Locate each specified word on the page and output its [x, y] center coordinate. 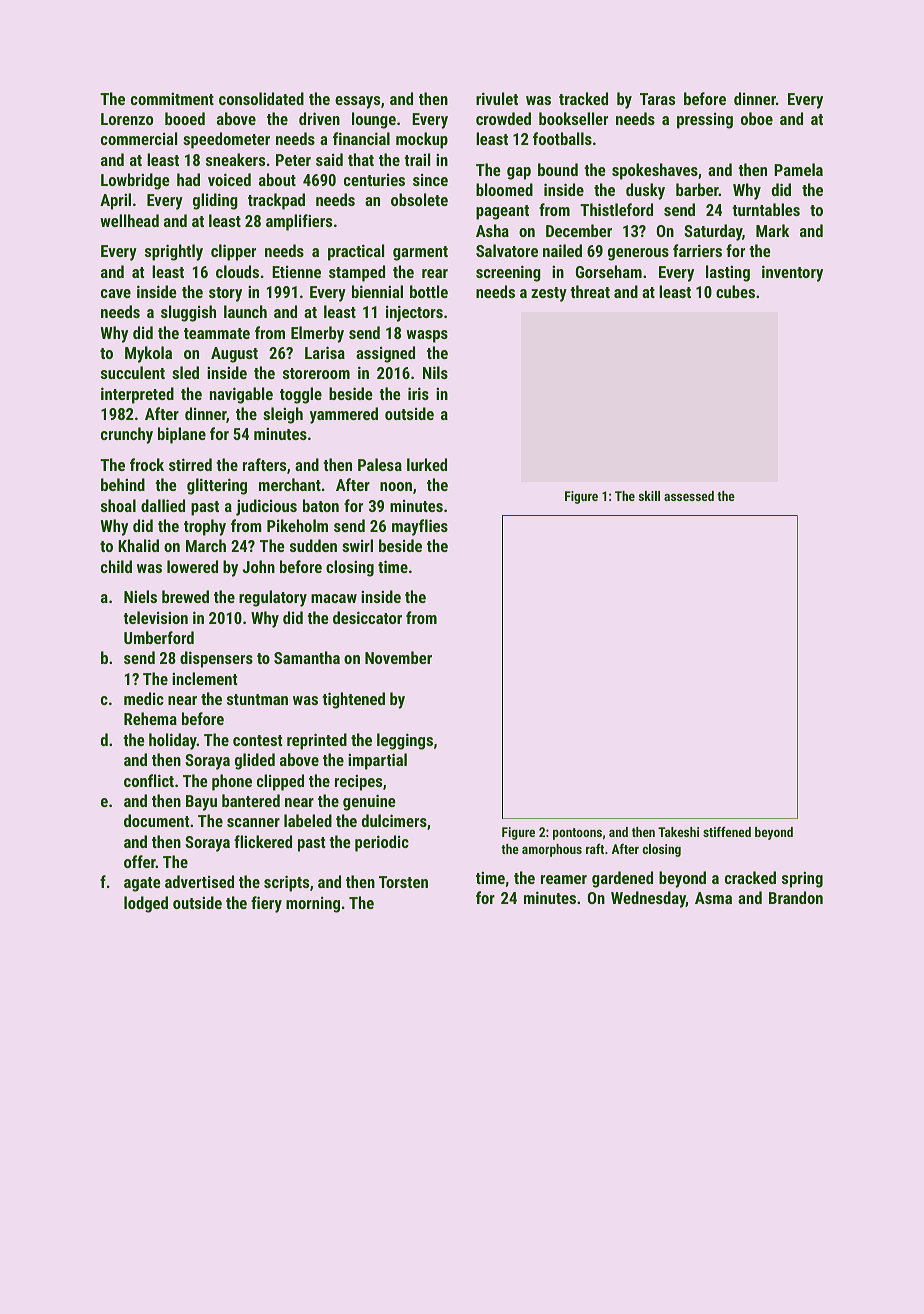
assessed [689, 496]
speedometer [226, 140]
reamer [564, 879]
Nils [435, 372]
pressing [705, 121]
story [225, 294]
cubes [735, 291]
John [258, 566]
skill [649, 496]
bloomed [504, 189]
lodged [146, 904]
